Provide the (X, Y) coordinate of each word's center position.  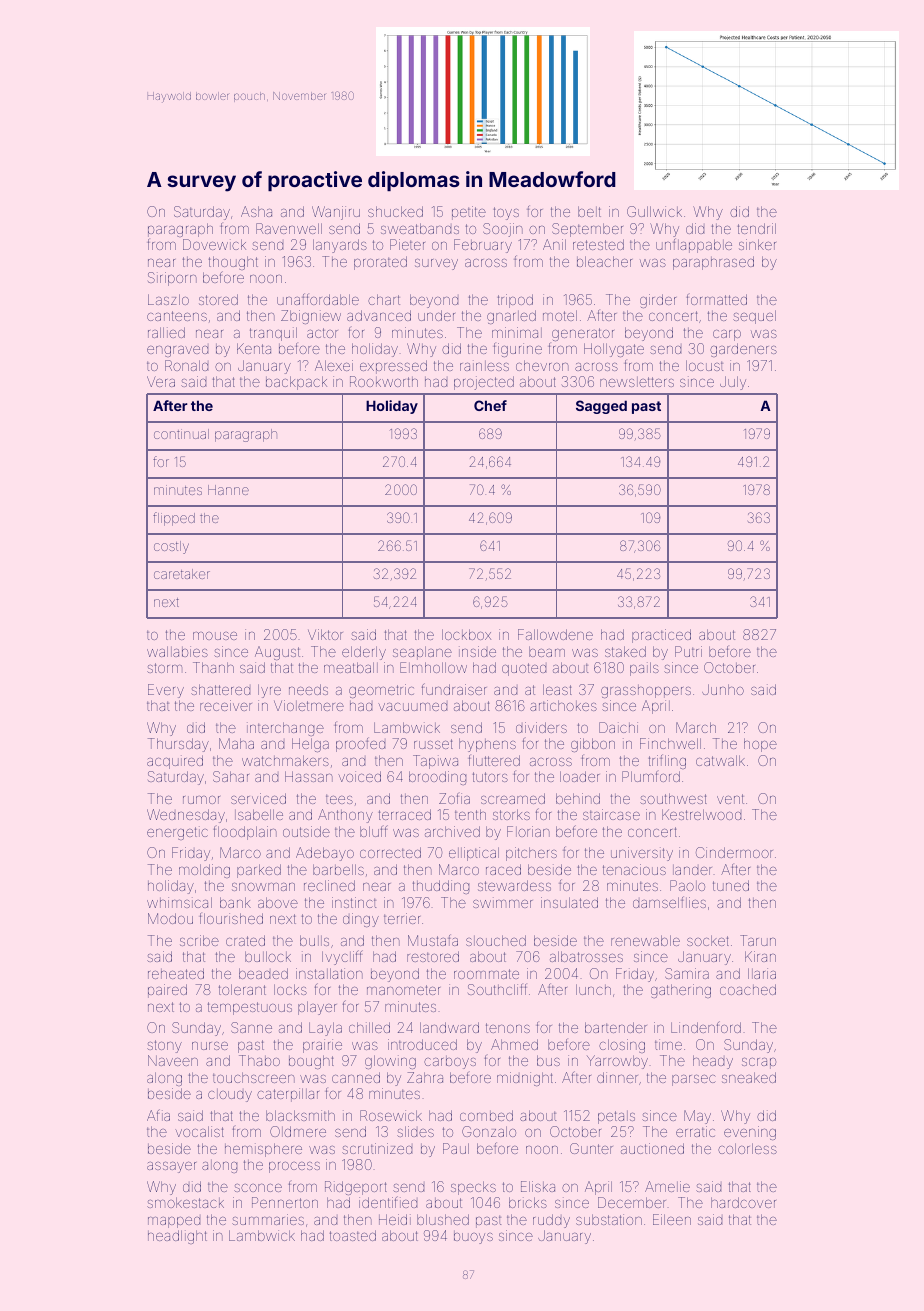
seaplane (422, 653)
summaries (268, 1219)
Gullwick (654, 211)
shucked (395, 211)
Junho (723, 689)
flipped (174, 519)
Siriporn (172, 279)
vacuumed (412, 707)
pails (644, 669)
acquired (175, 762)
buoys (473, 1237)
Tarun (758, 940)
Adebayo (325, 854)
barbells (338, 869)
